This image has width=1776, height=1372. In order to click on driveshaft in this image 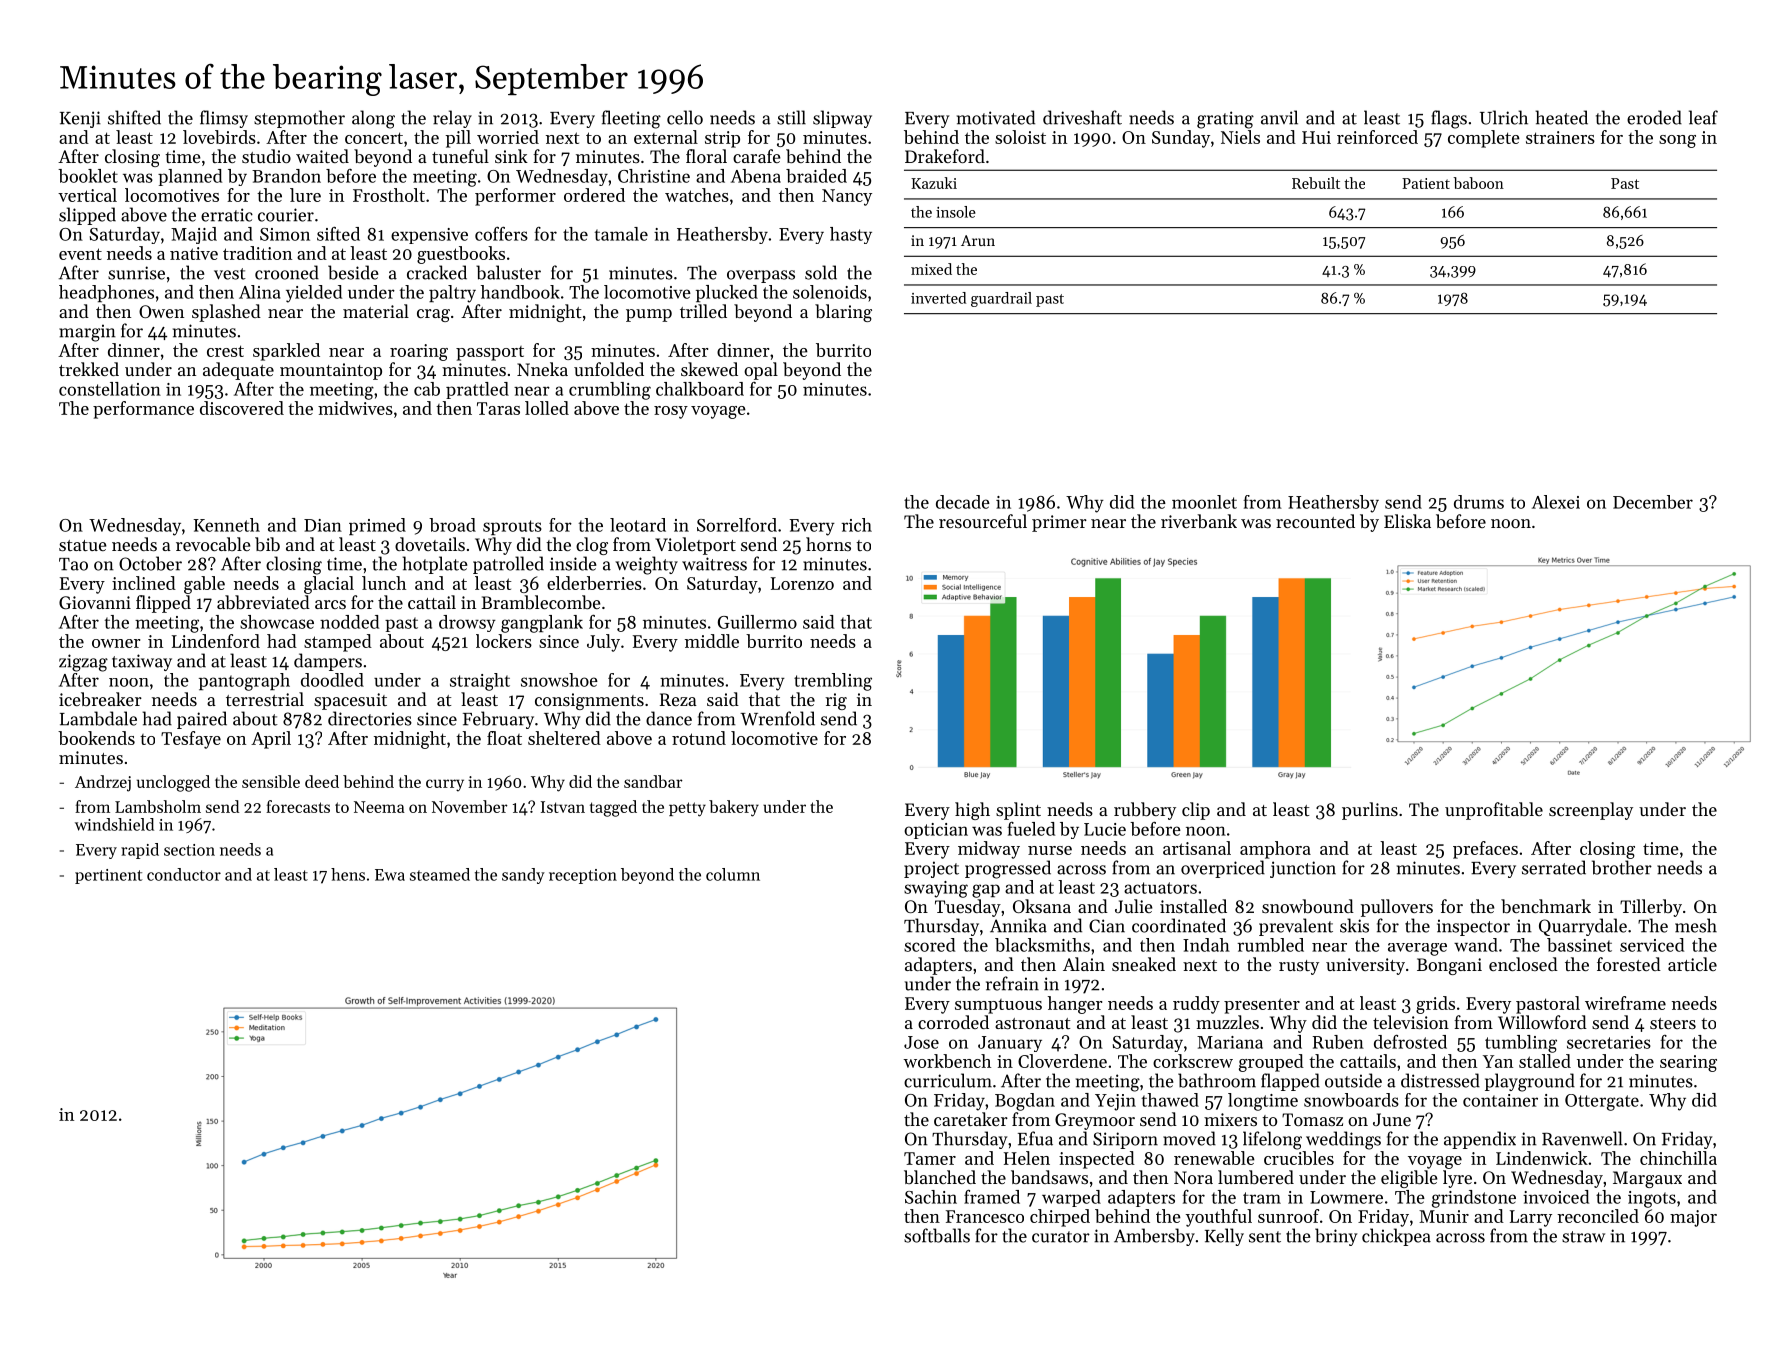, I will do `click(1082, 117)`.
